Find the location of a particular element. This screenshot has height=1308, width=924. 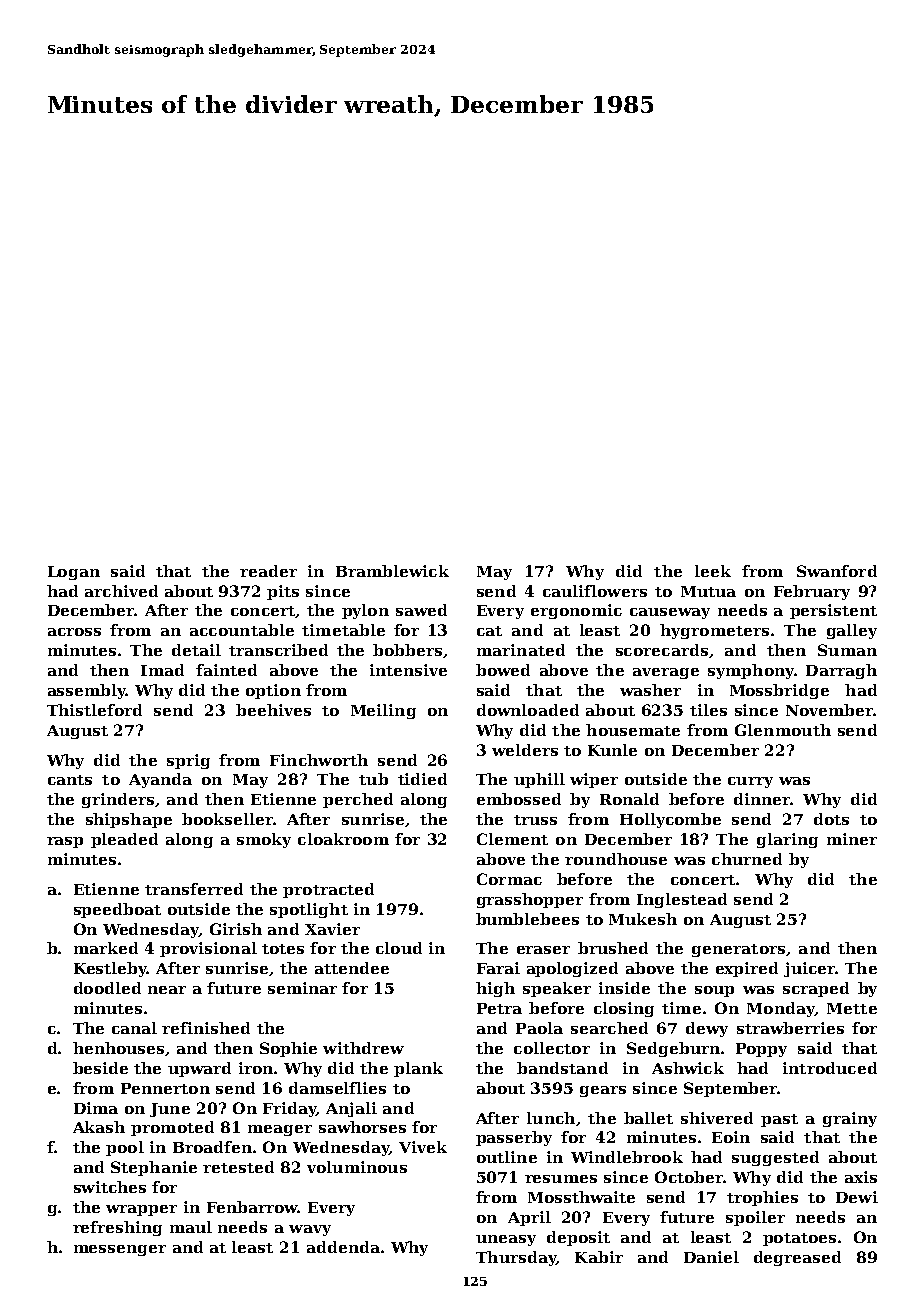

soup is located at coordinates (714, 991).
